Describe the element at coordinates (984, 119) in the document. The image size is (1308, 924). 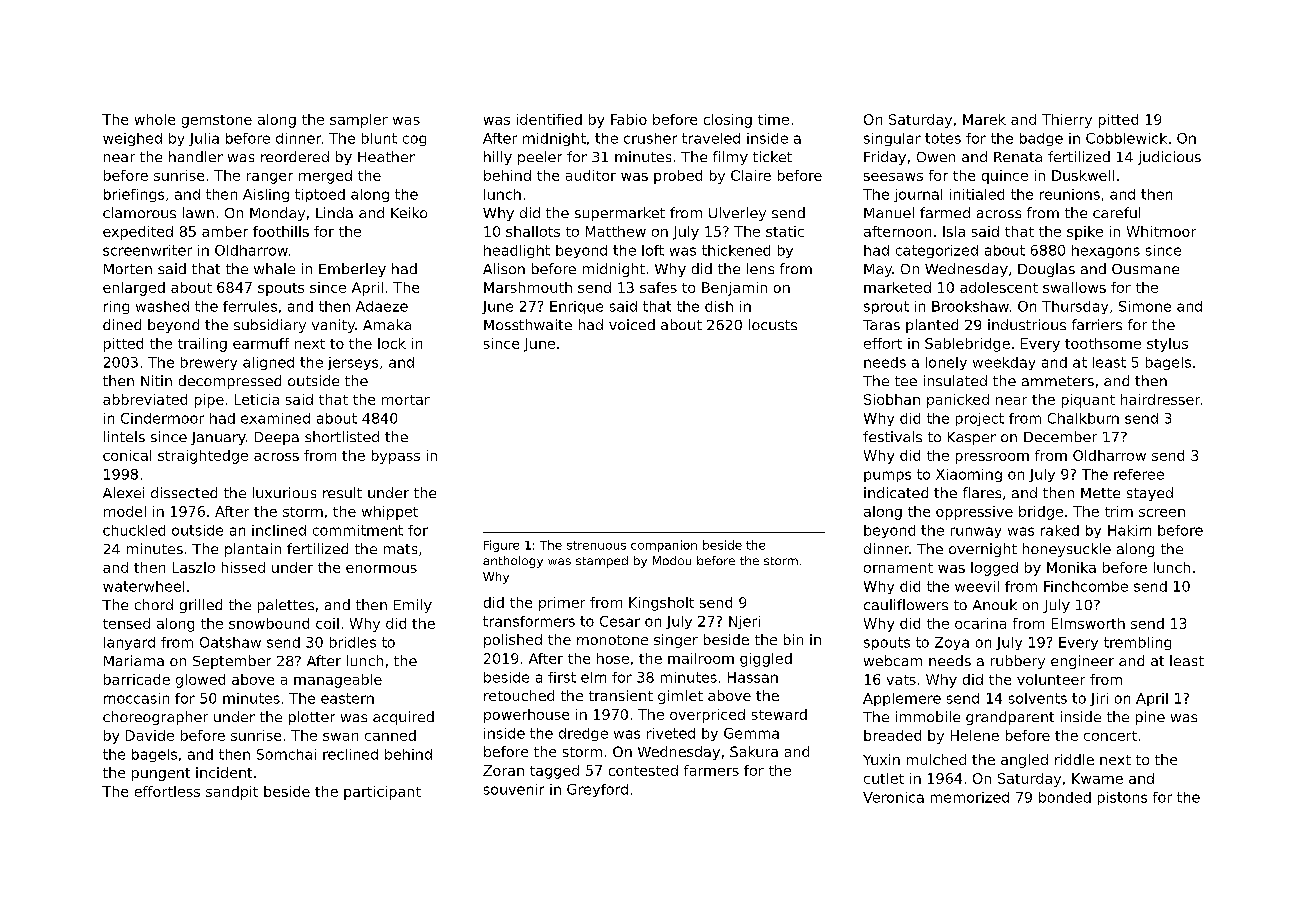
I see `Marek` at that location.
